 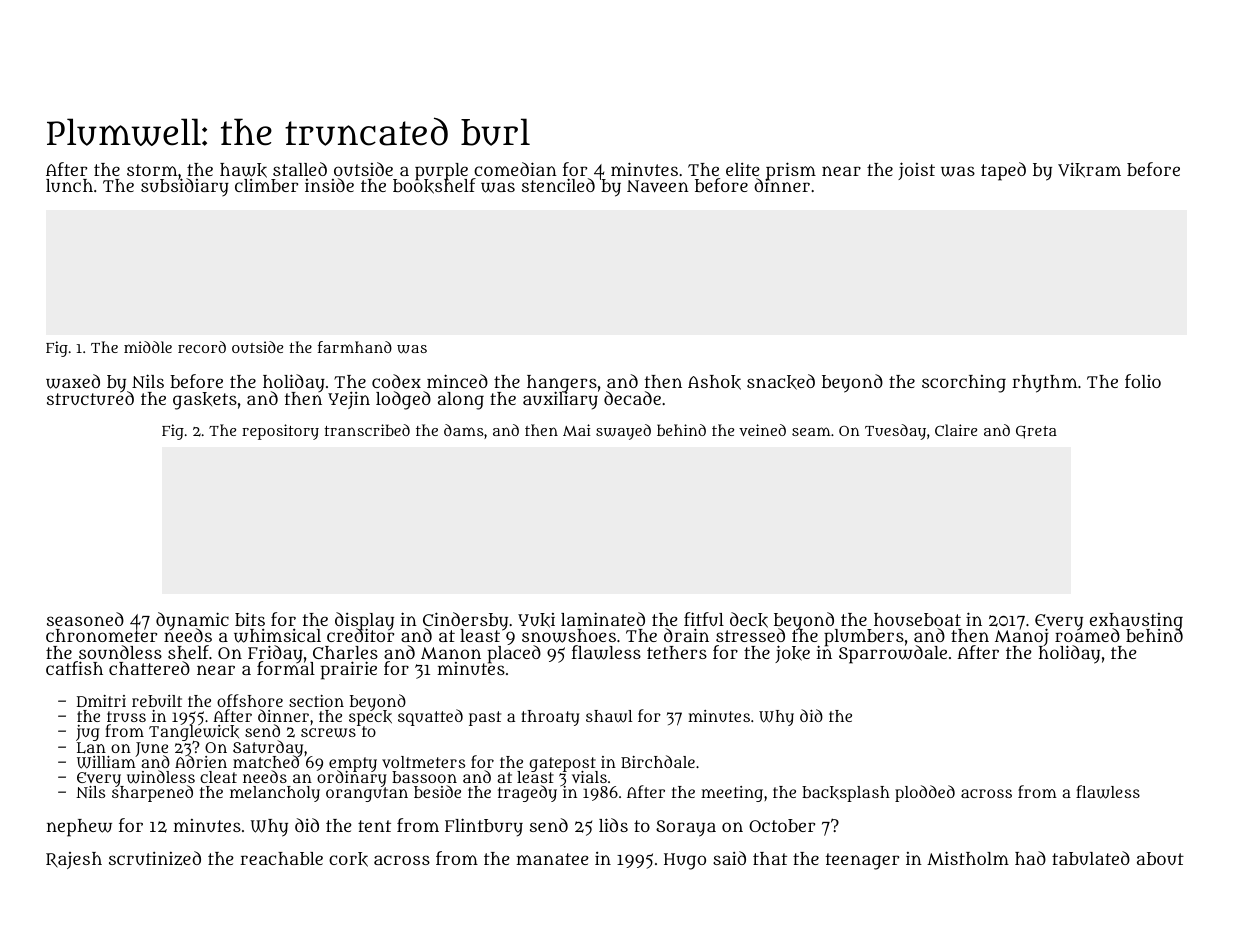 I want to click on whimsical, so click(x=277, y=636).
